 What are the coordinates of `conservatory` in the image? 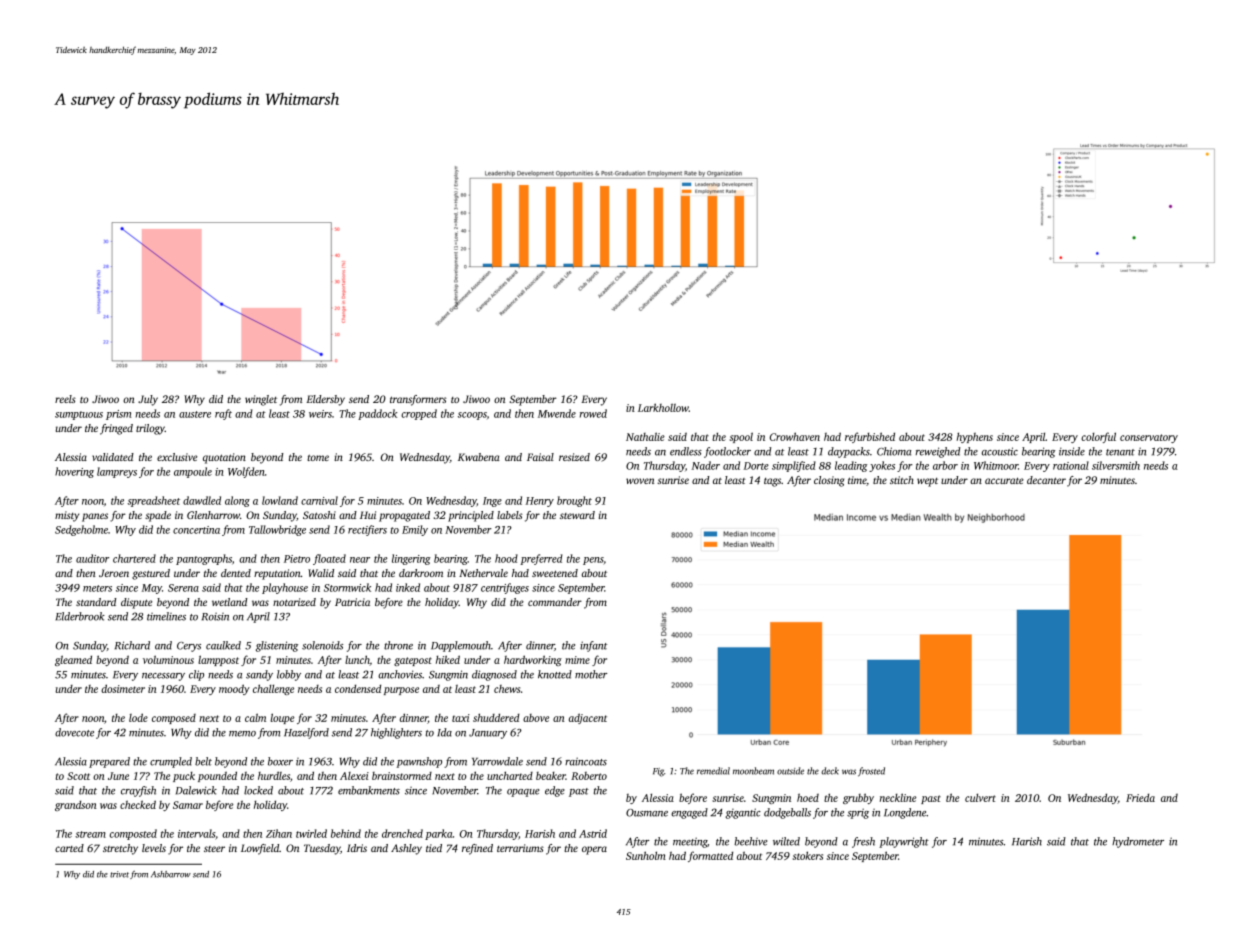 It's located at (1149, 438).
